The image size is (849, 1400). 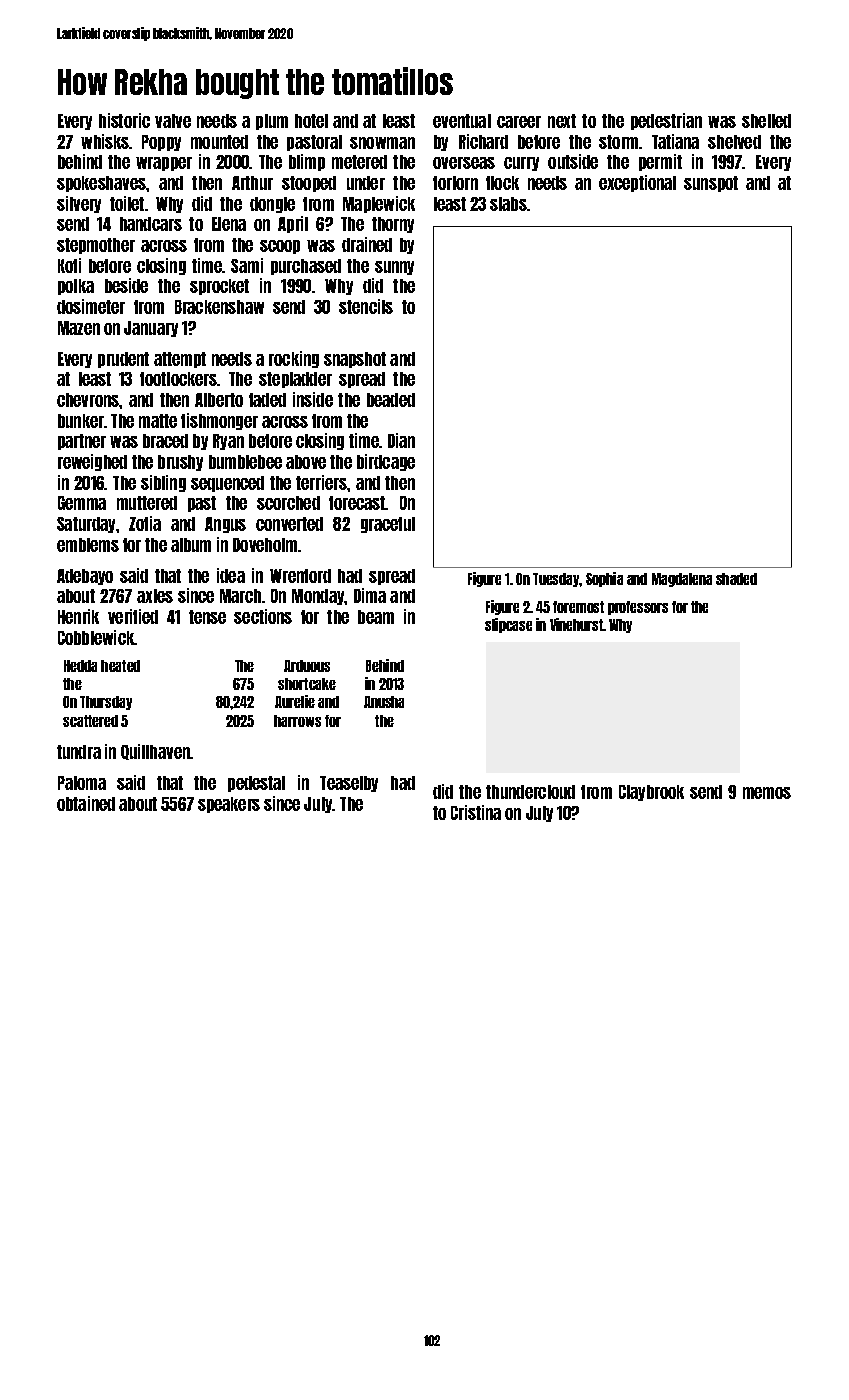 What do you see at coordinates (736, 579) in the screenshot?
I see `shaded` at bounding box center [736, 579].
